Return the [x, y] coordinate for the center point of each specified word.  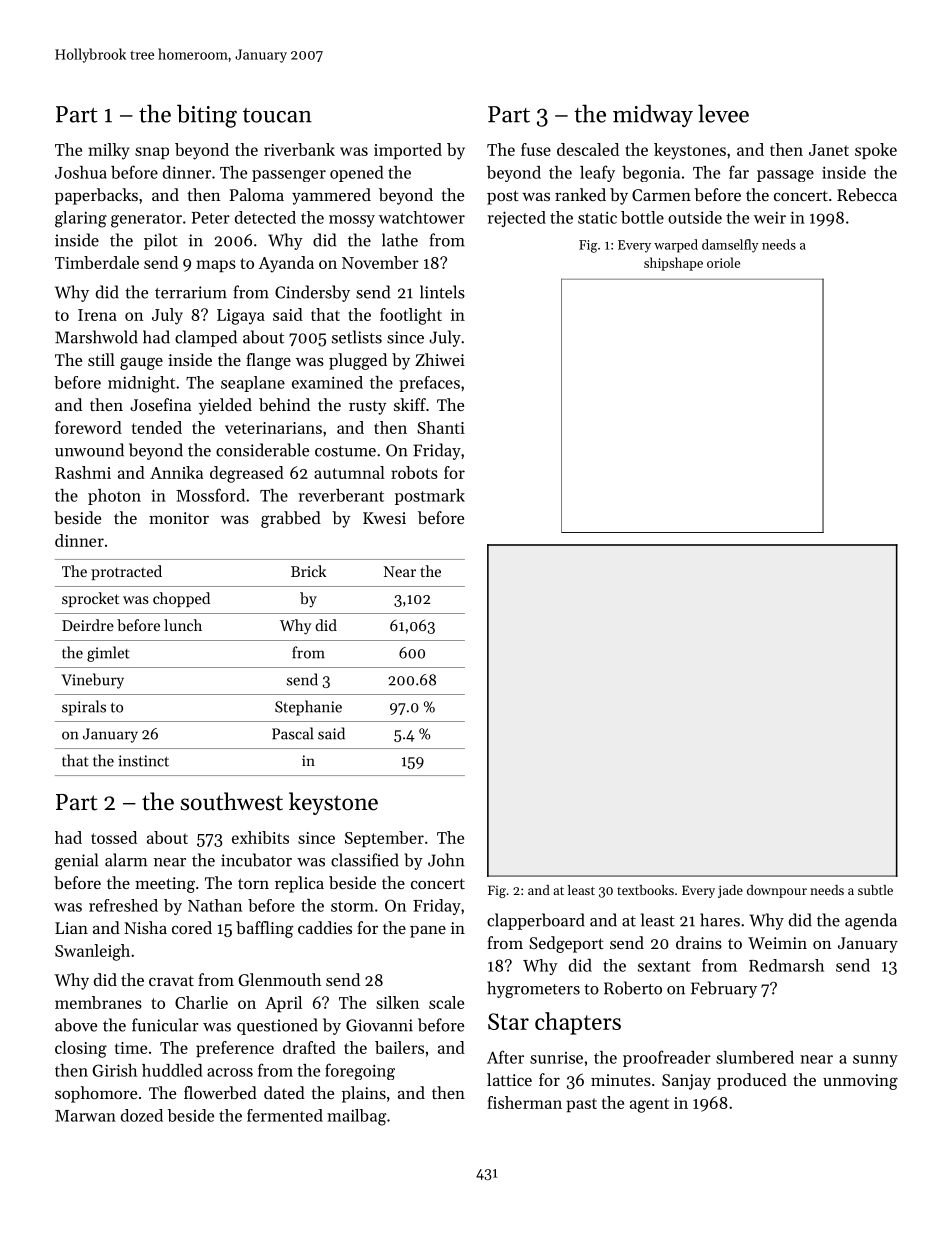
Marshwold [96, 337]
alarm [126, 860]
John [446, 860]
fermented [285, 1115]
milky [109, 151]
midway [653, 115]
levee [723, 113]
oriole [723, 262]
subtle [875, 890]
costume [345, 451]
